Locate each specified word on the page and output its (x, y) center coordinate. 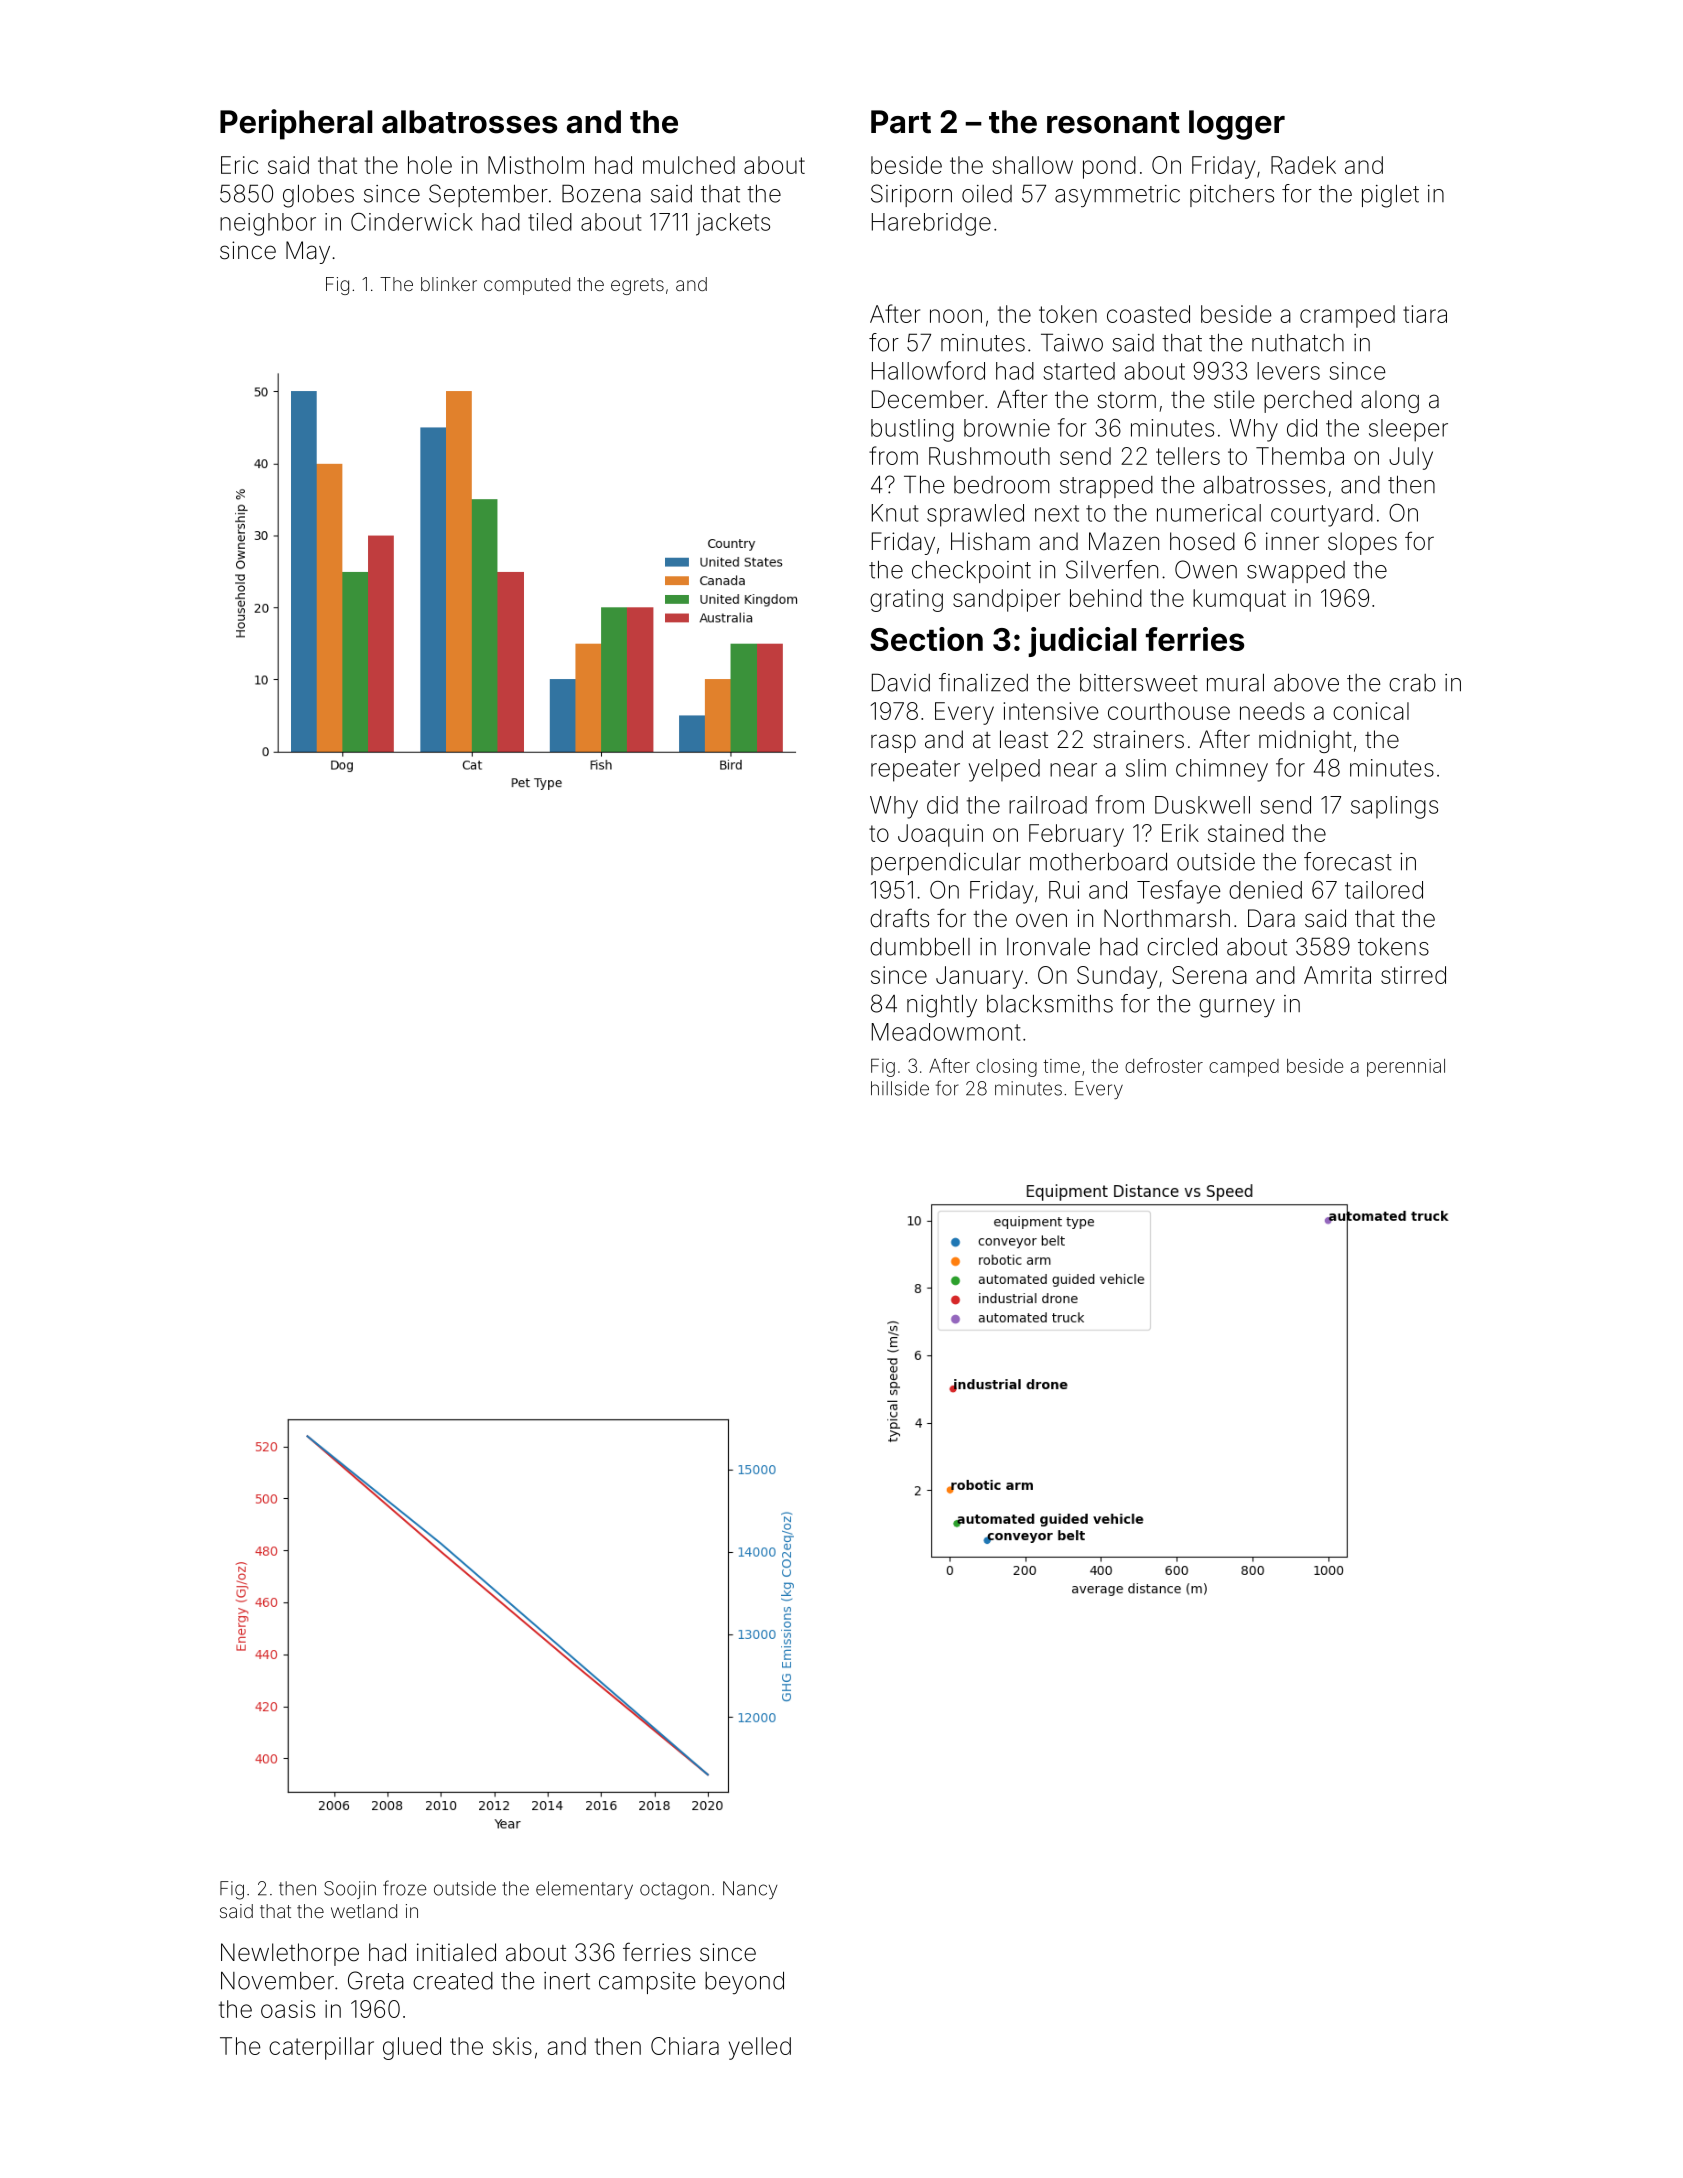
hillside (900, 1088)
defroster (1164, 1065)
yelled (760, 2048)
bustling (912, 430)
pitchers (1232, 196)
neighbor (268, 224)
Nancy (750, 1890)
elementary (584, 1890)
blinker (449, 284)
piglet (1390, 196)
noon (956, 316)
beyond (744, 1982)
